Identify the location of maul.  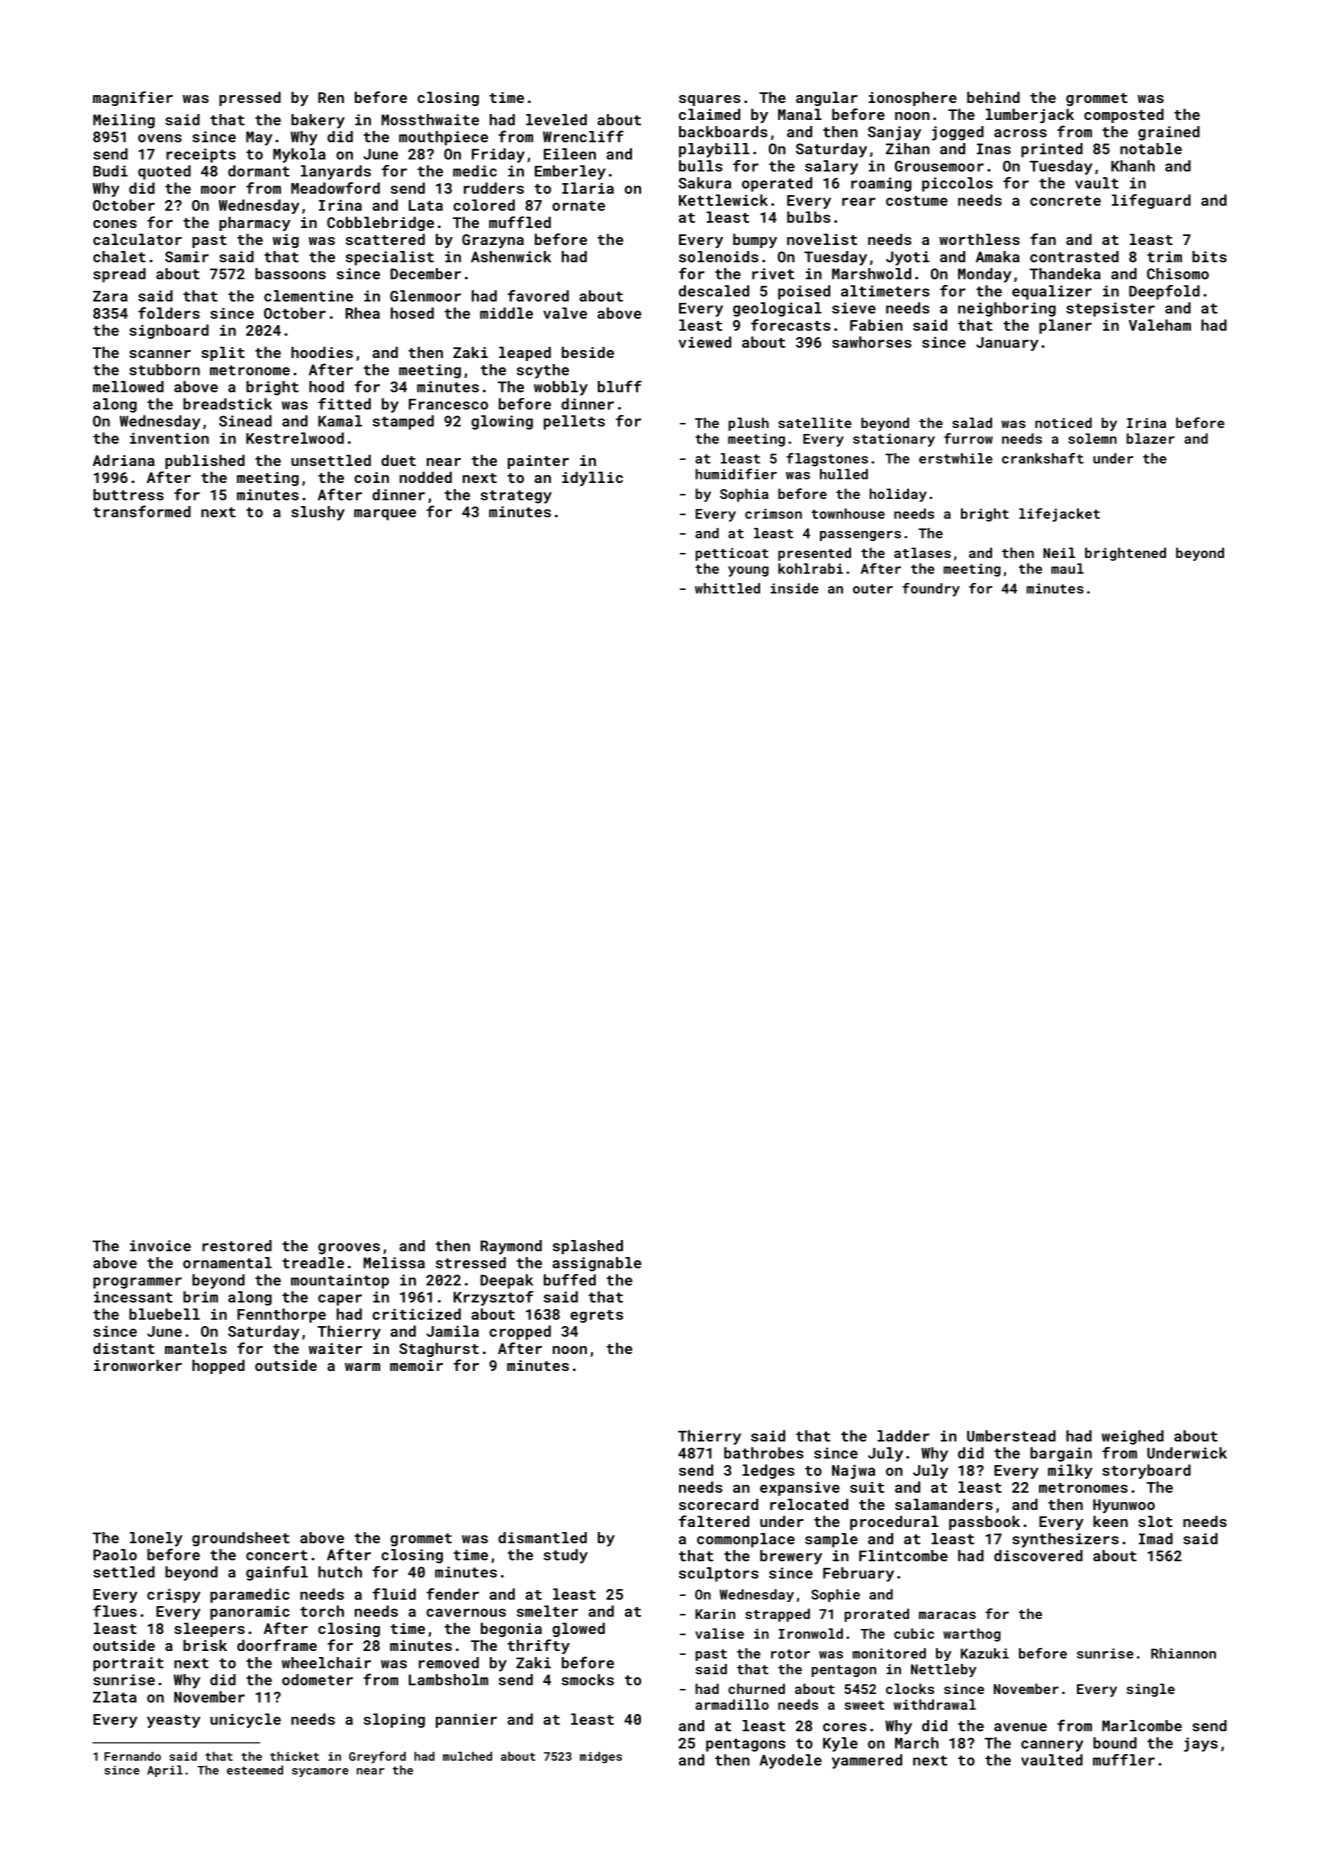
(1067, 568).
